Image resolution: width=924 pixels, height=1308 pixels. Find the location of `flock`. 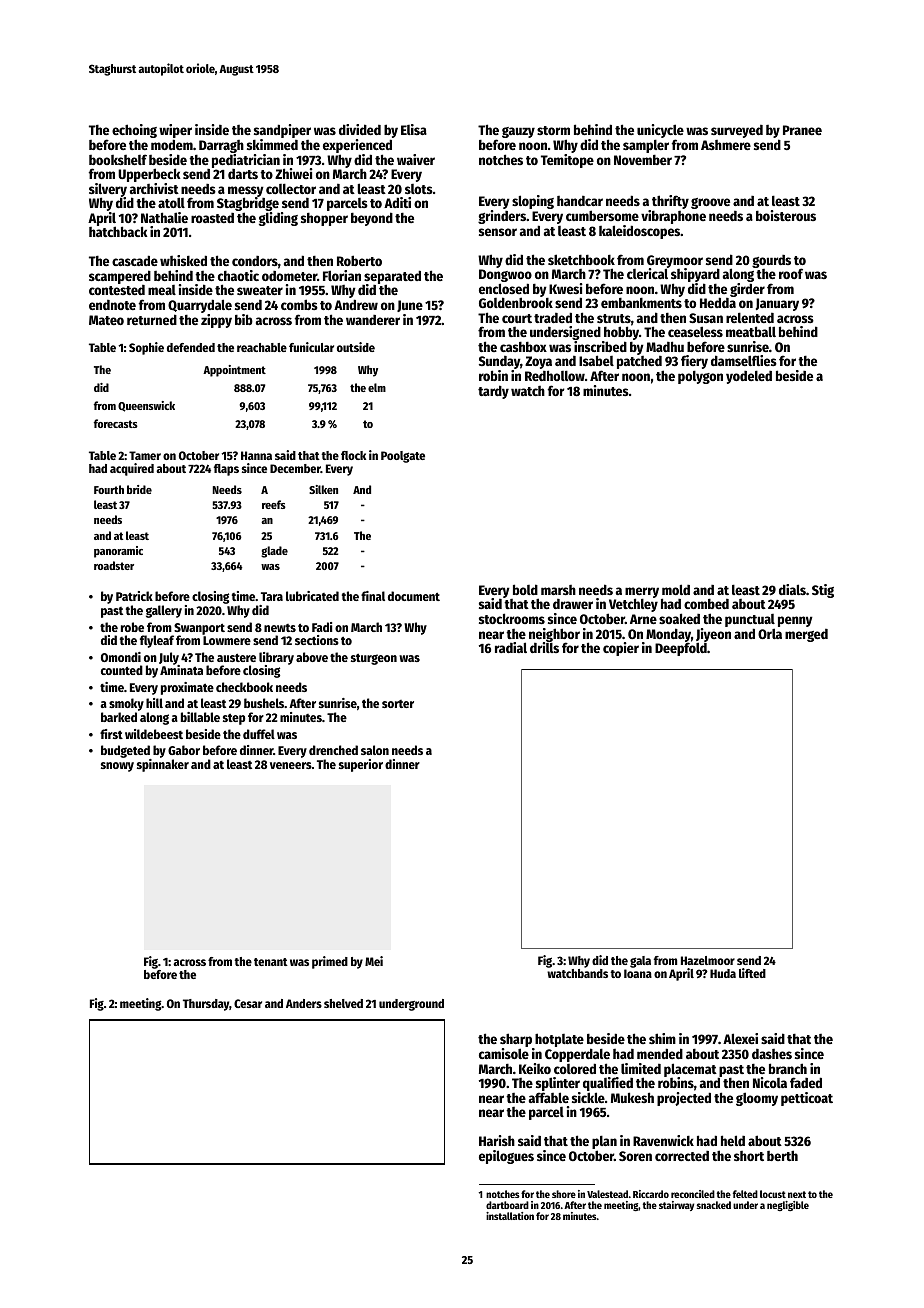

flock is located at coordinates (353, 455).
